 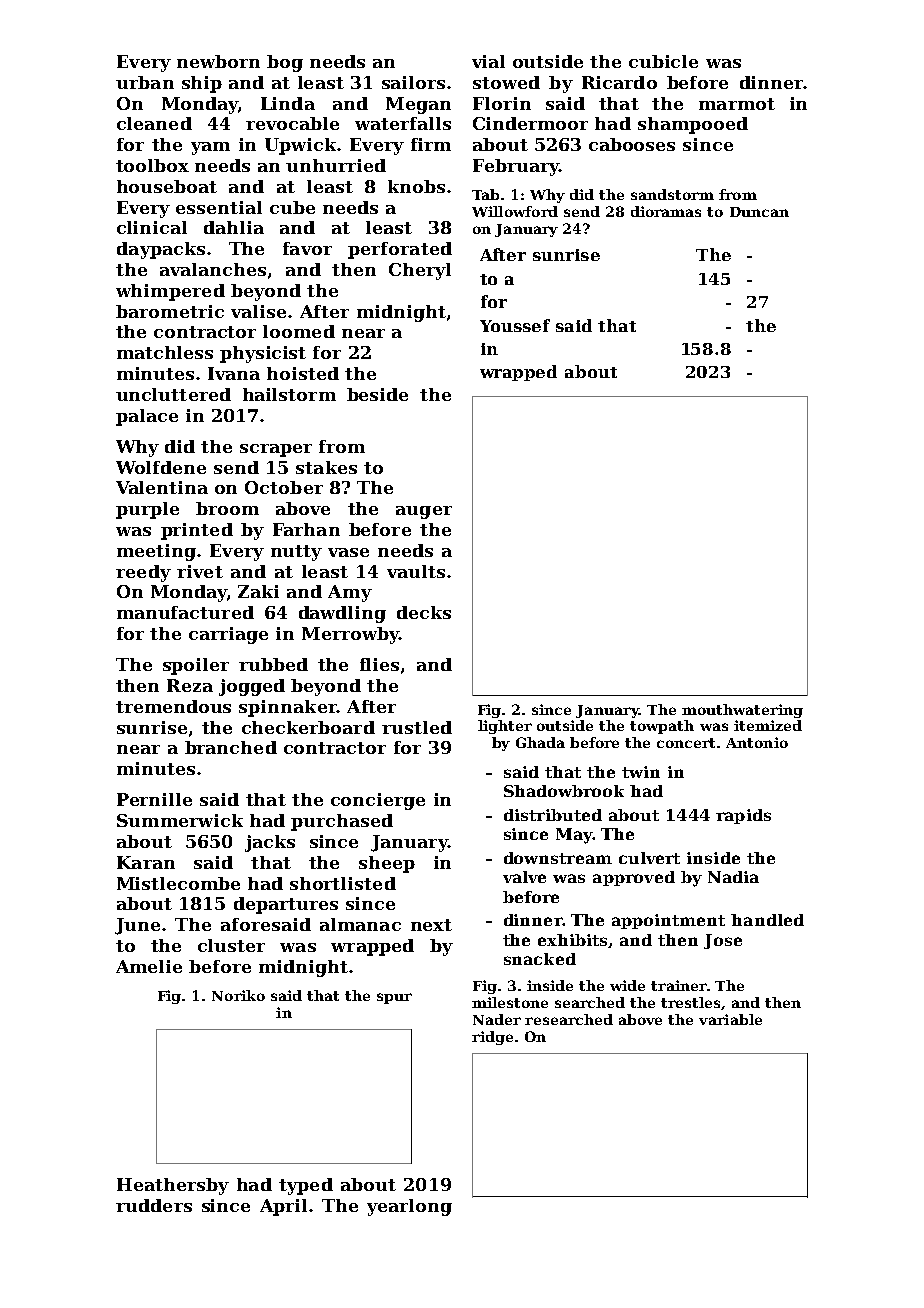 What do you see at coordinates (420, 271) in the image?
I see `Cheryl` at bounding box center [420, 271].
